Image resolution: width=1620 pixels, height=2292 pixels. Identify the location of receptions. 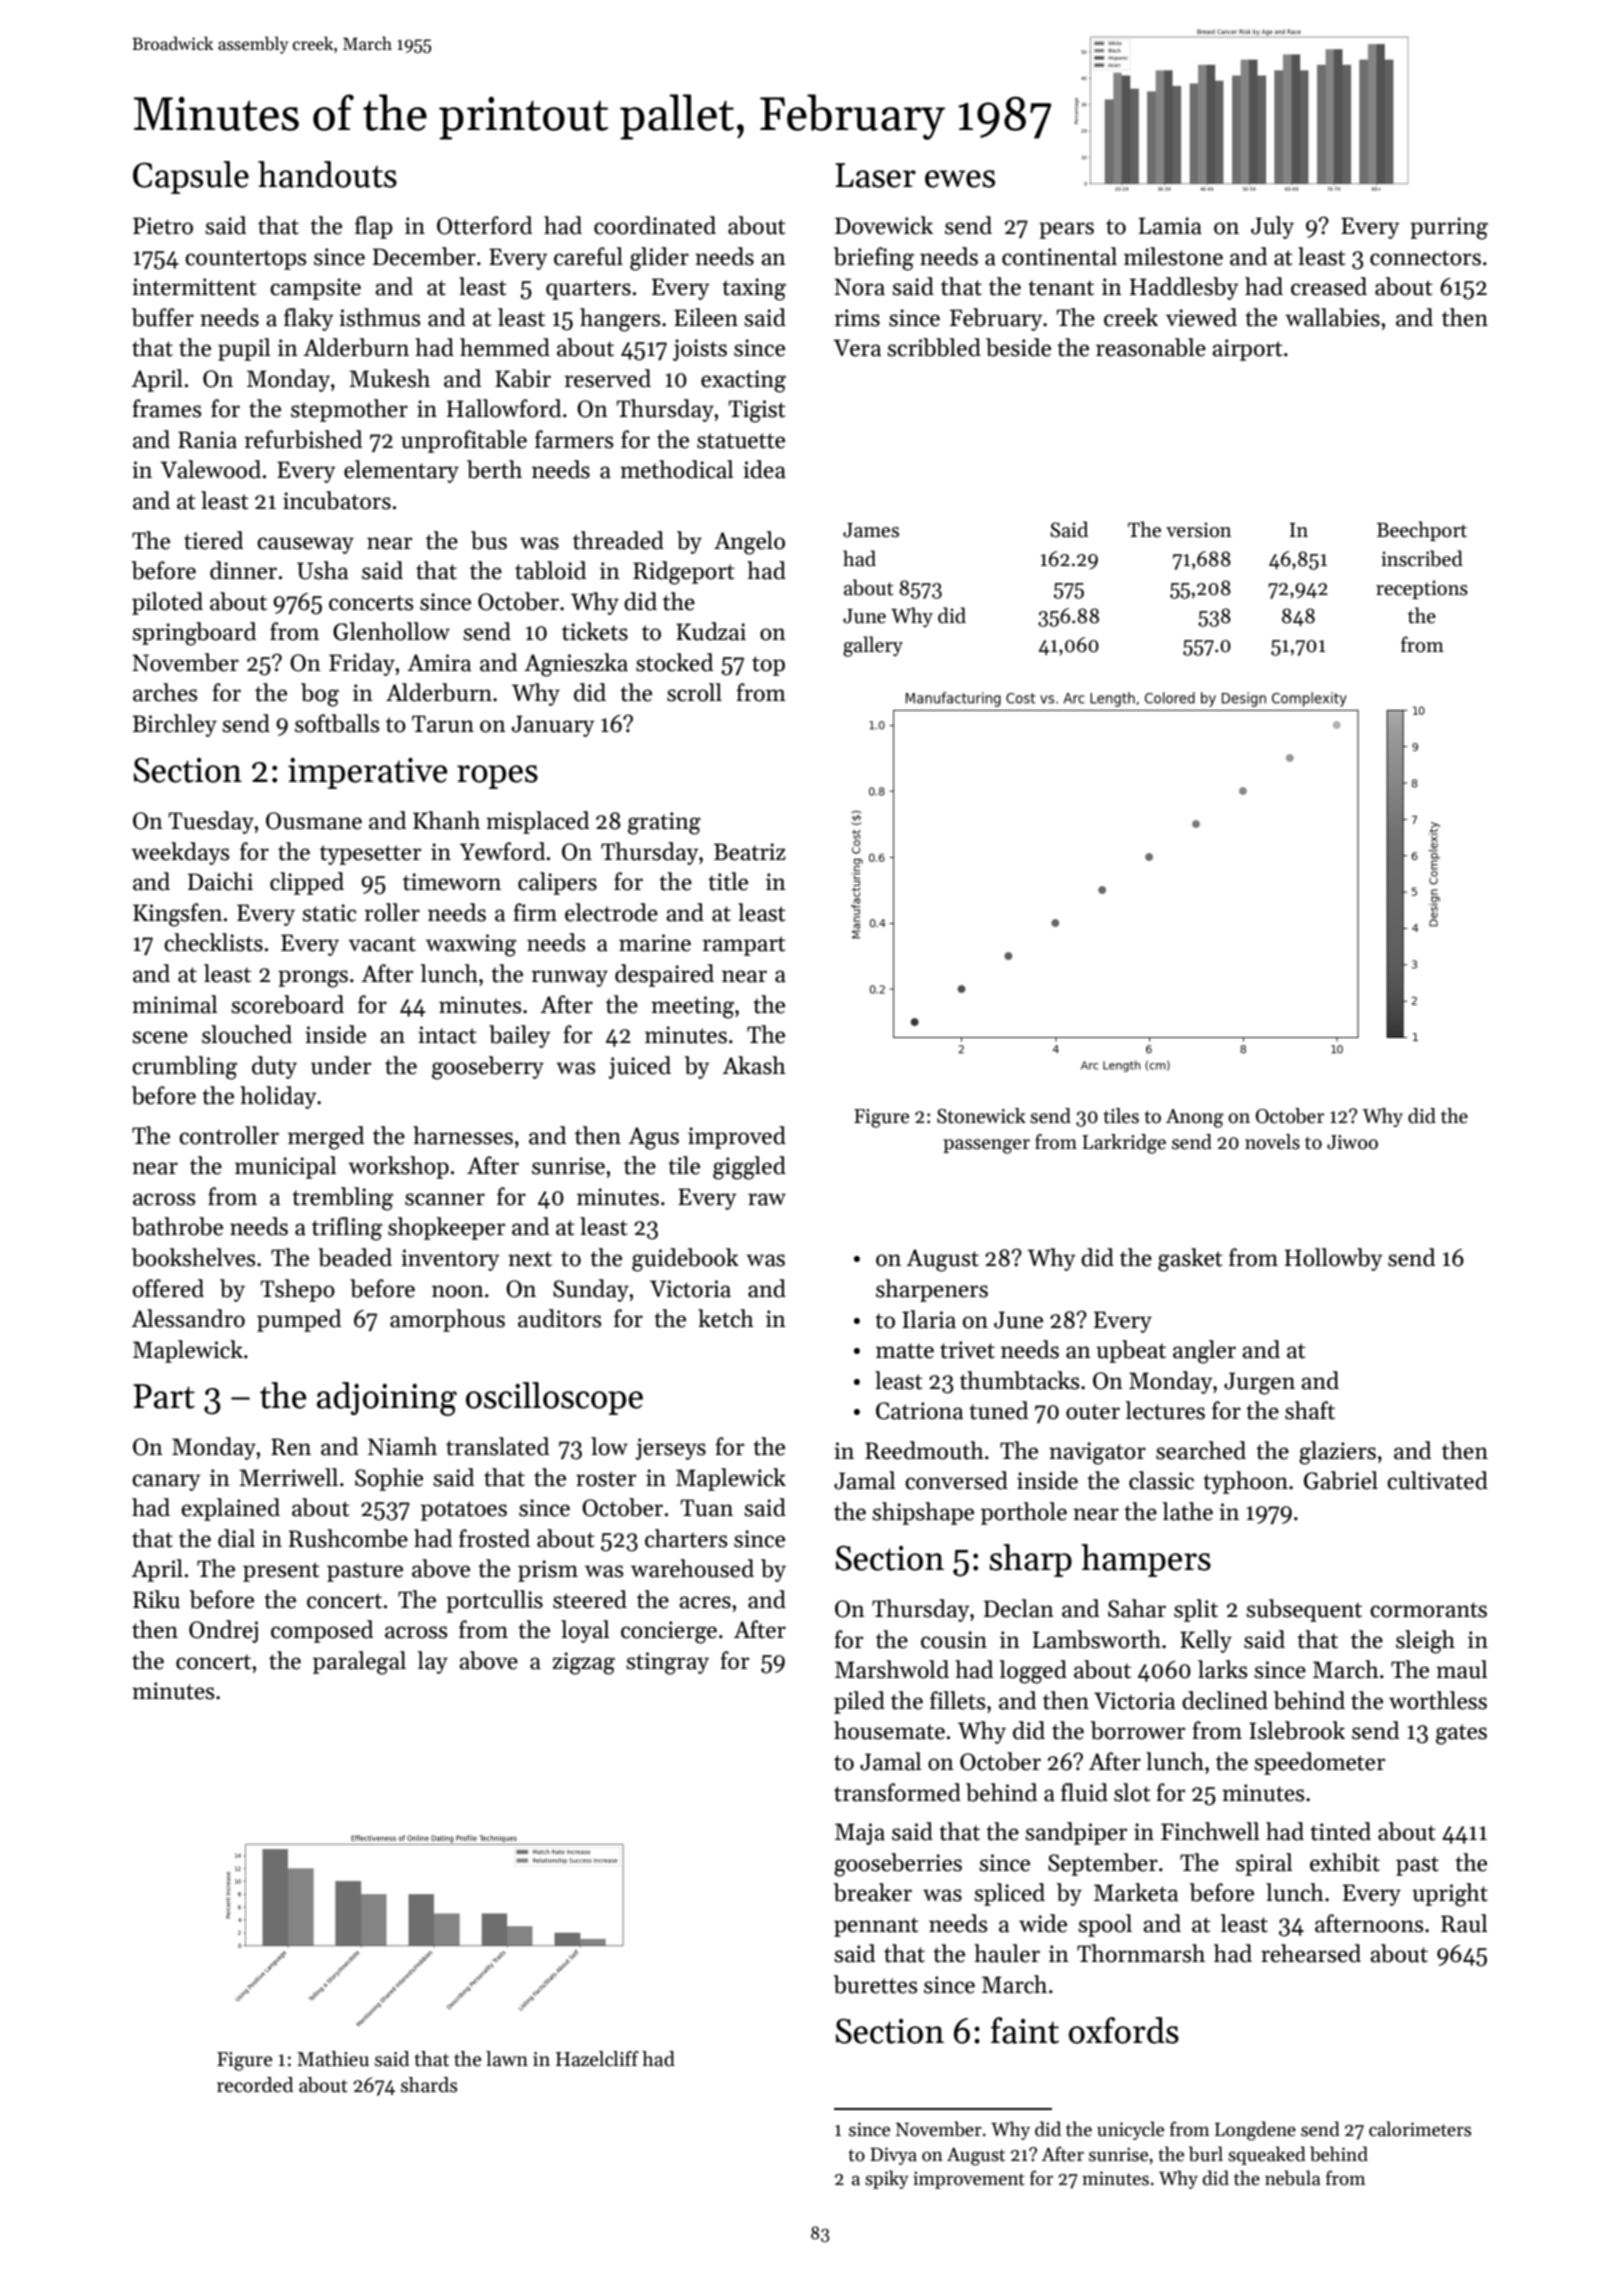
(1422, 589).
